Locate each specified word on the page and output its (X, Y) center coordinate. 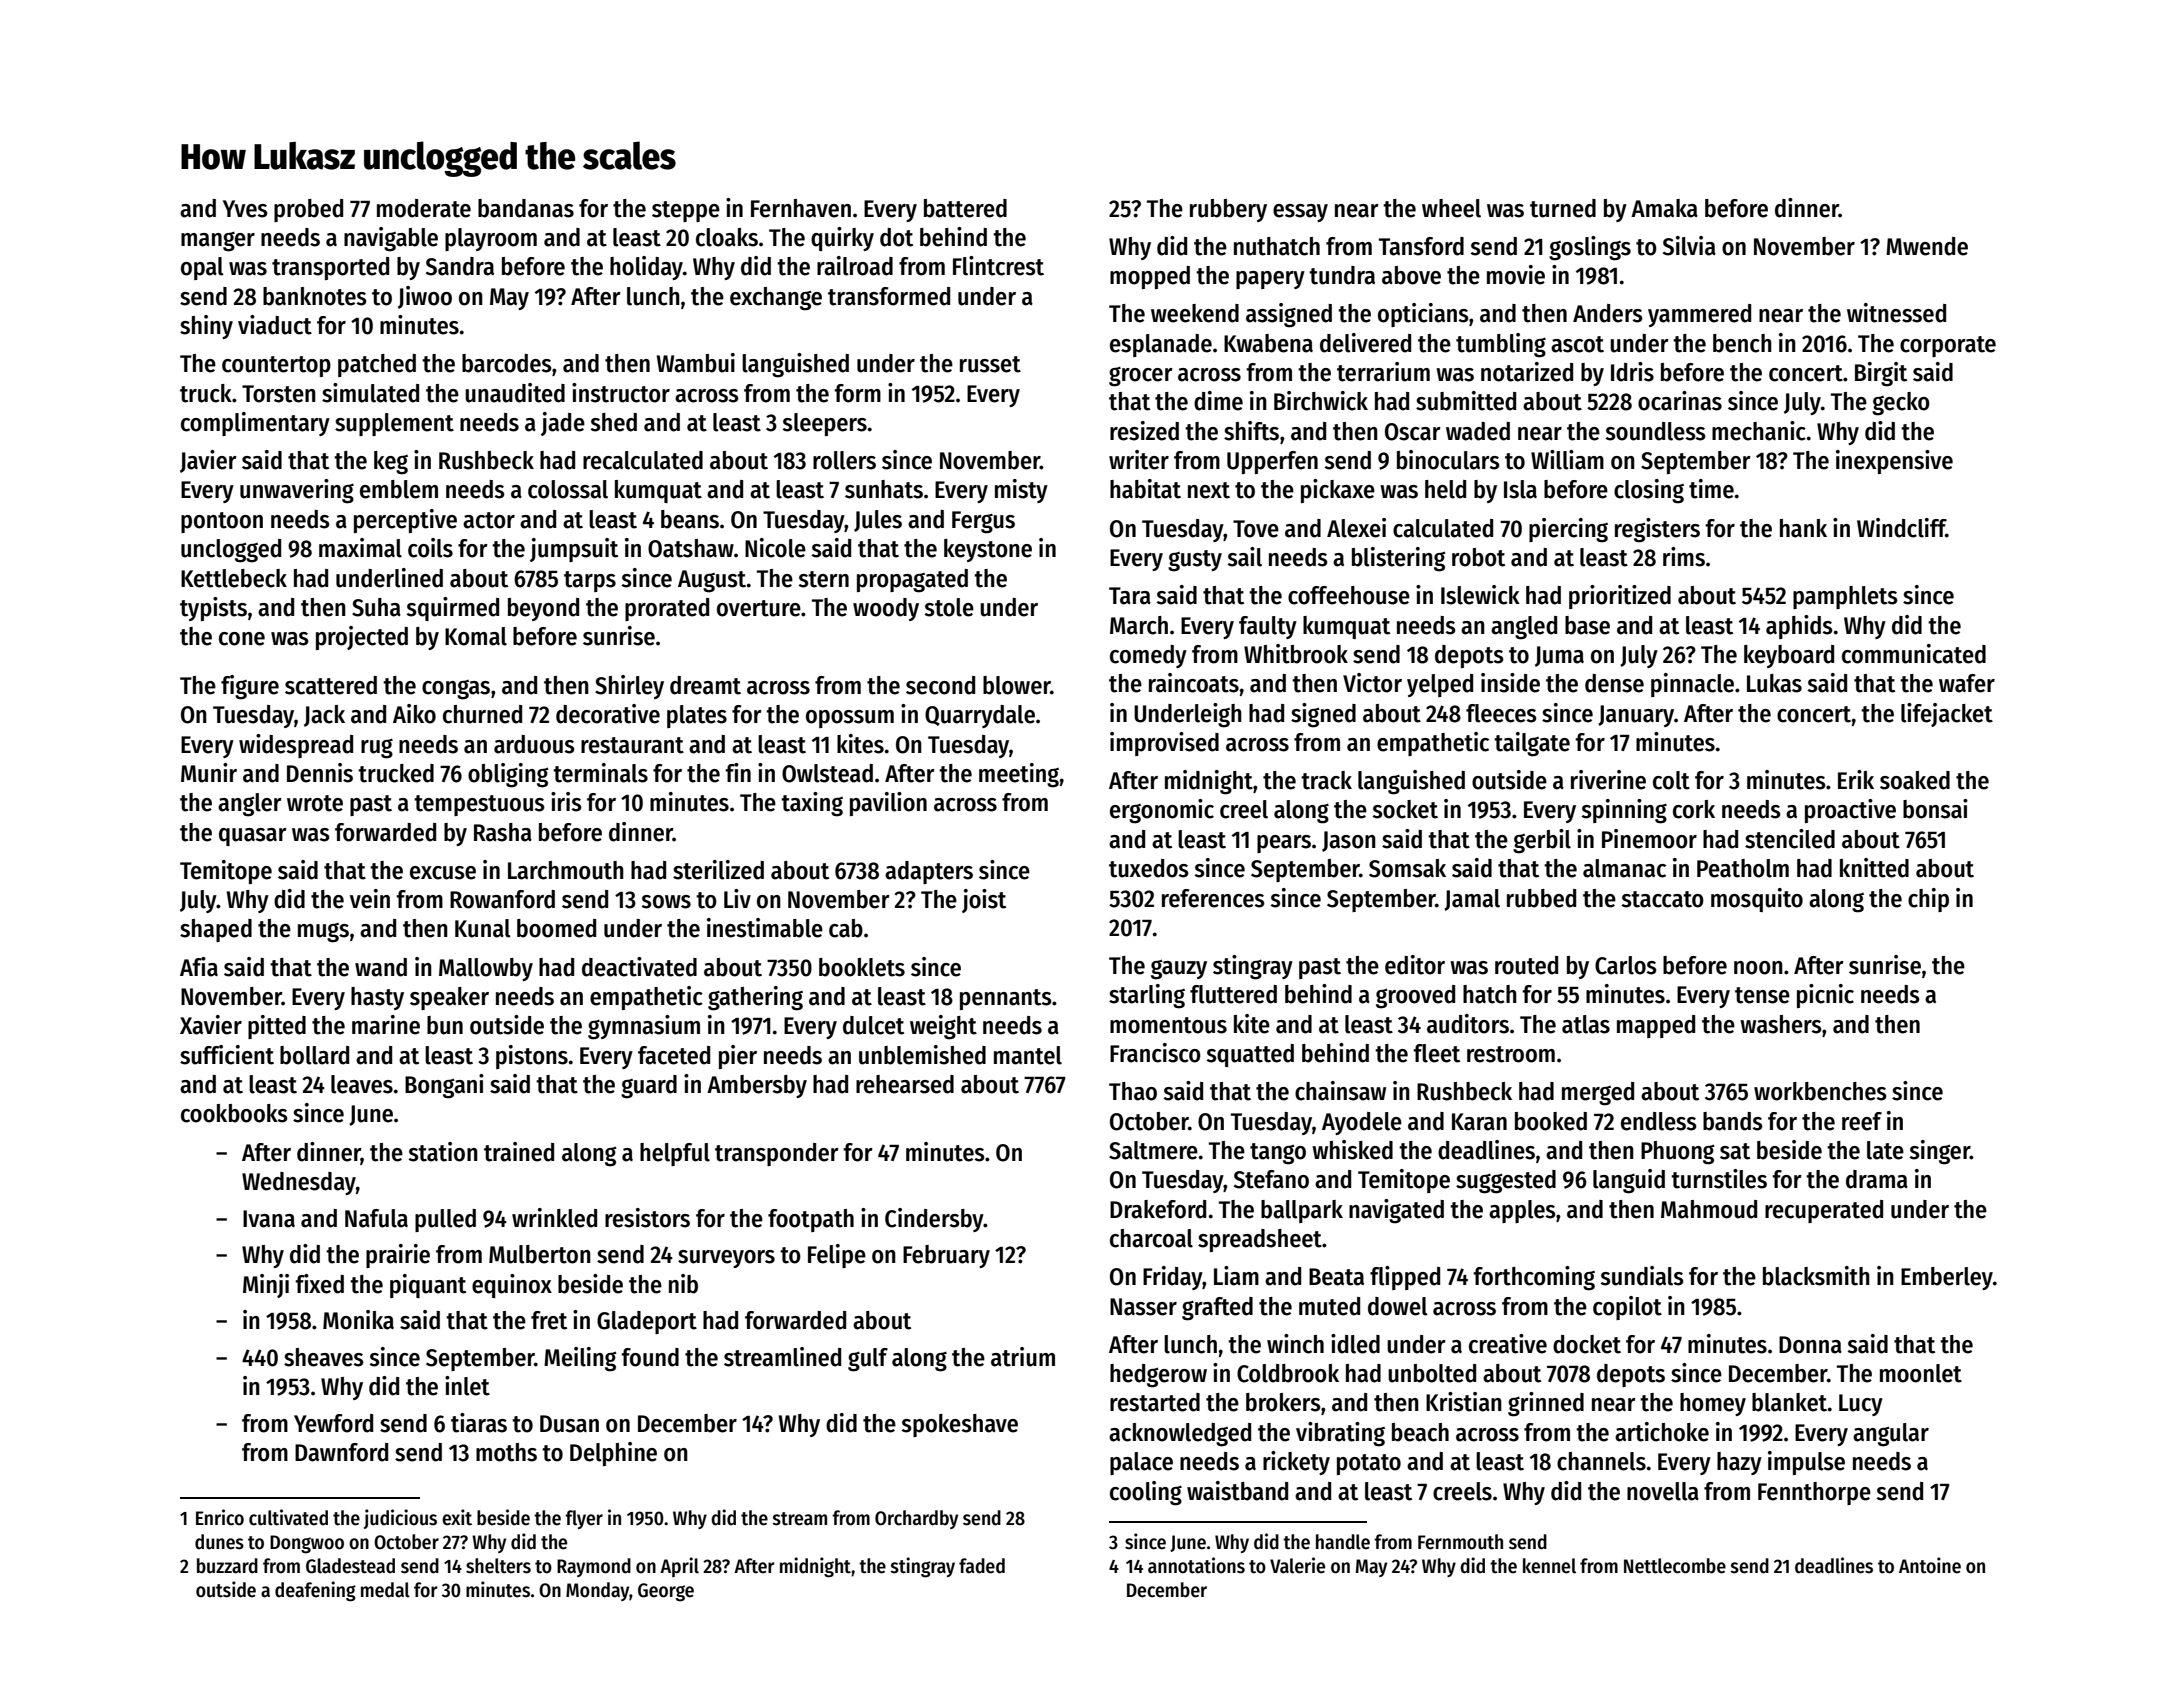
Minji (266, 1286)
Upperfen (1272, 462)
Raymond (594, 1567)
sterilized (718, 870)
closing (1649, 491)
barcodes (507, 363)
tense (1762, 995)
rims (1684, 557)
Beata (1336, 1277)
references (1213, 898)
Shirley (629, 687)
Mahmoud (1709, 1209)
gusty (1195, 561)
